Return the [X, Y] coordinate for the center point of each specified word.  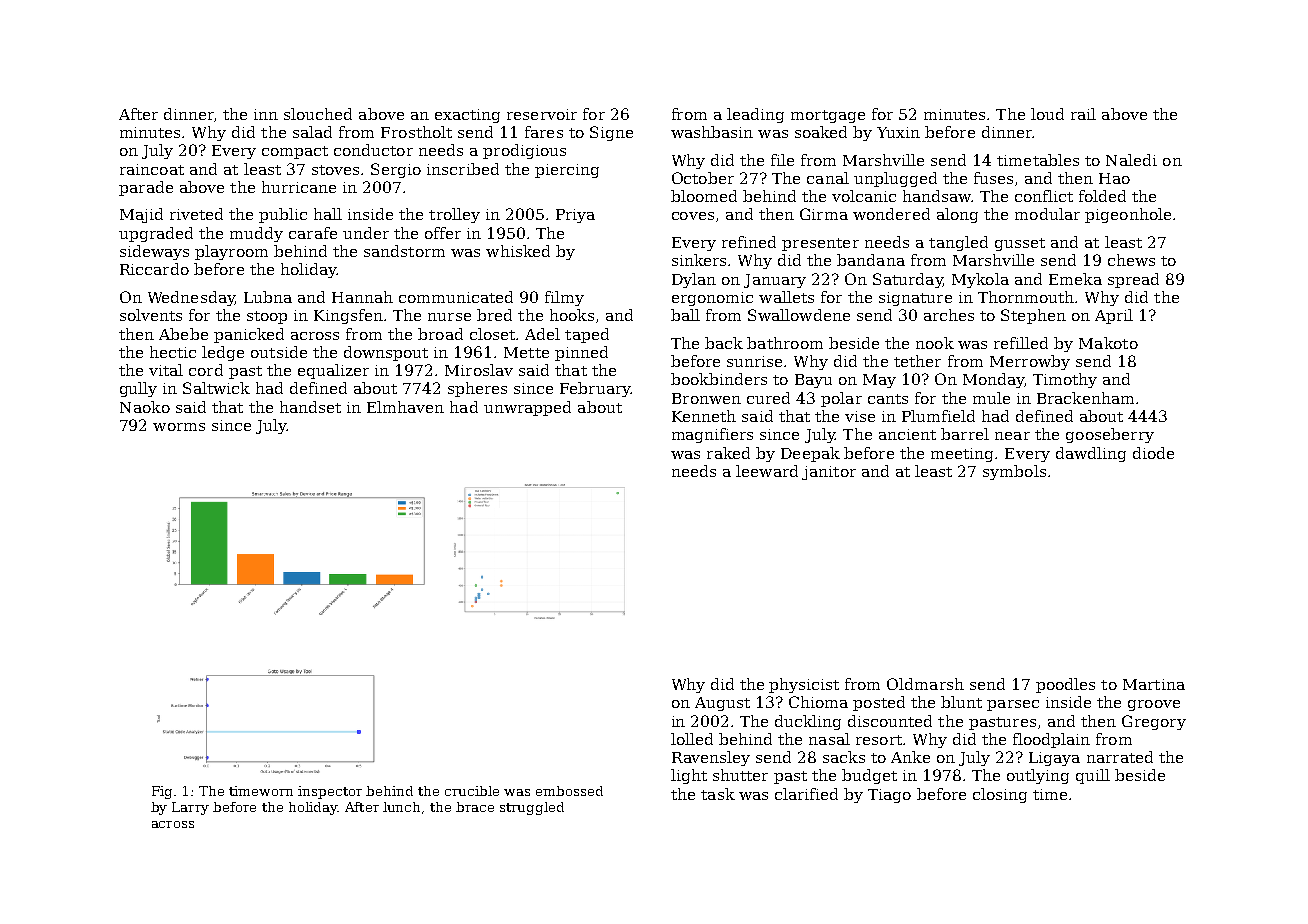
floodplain [1051, 740]
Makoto [1108, 343]
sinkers [699, 260]
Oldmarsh [925, 684]
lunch [401, 807]
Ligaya [1054, 759]
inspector [330, 792]
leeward [767, 471]
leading [755, 115]
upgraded [156, 234]
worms [179, 427]
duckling [808, 722]
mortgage [828, 116]
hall [328, 214]
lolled [692, 739]
